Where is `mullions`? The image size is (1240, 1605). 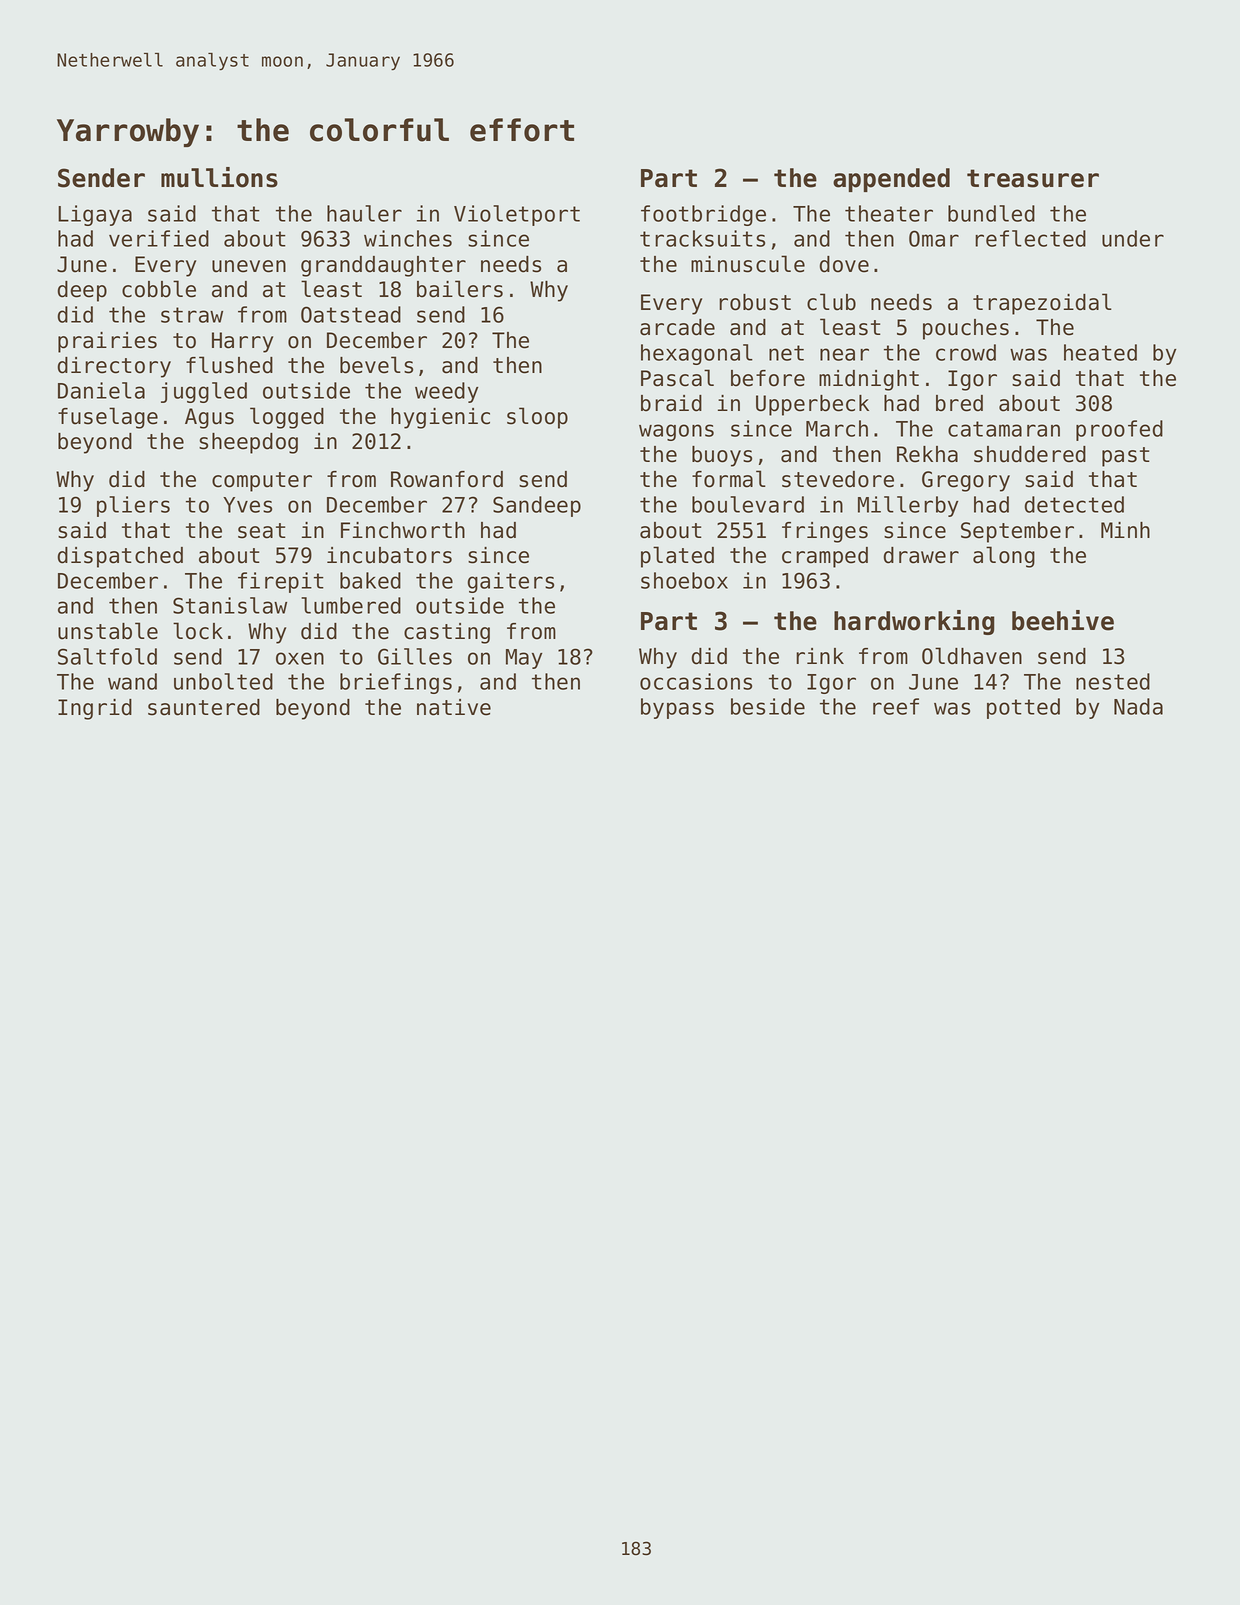
mullions is located at coordinates (219, 177).
